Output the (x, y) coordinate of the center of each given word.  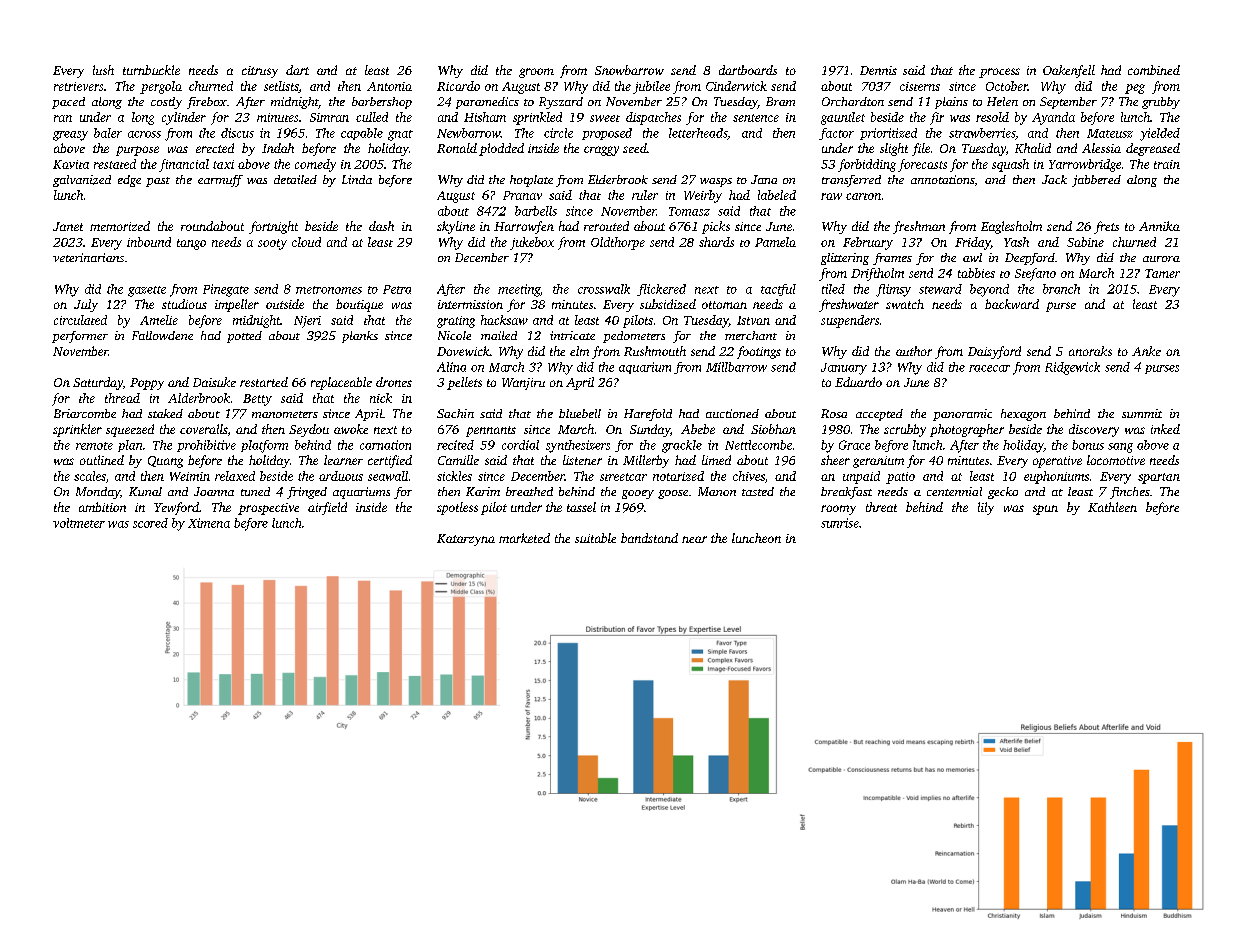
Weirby (703, 196)
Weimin (190, 476)
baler (108, 133)
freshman (919, 227)
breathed (529, 491)
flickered (661, 290)
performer (80, 337)
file (921, 149)
